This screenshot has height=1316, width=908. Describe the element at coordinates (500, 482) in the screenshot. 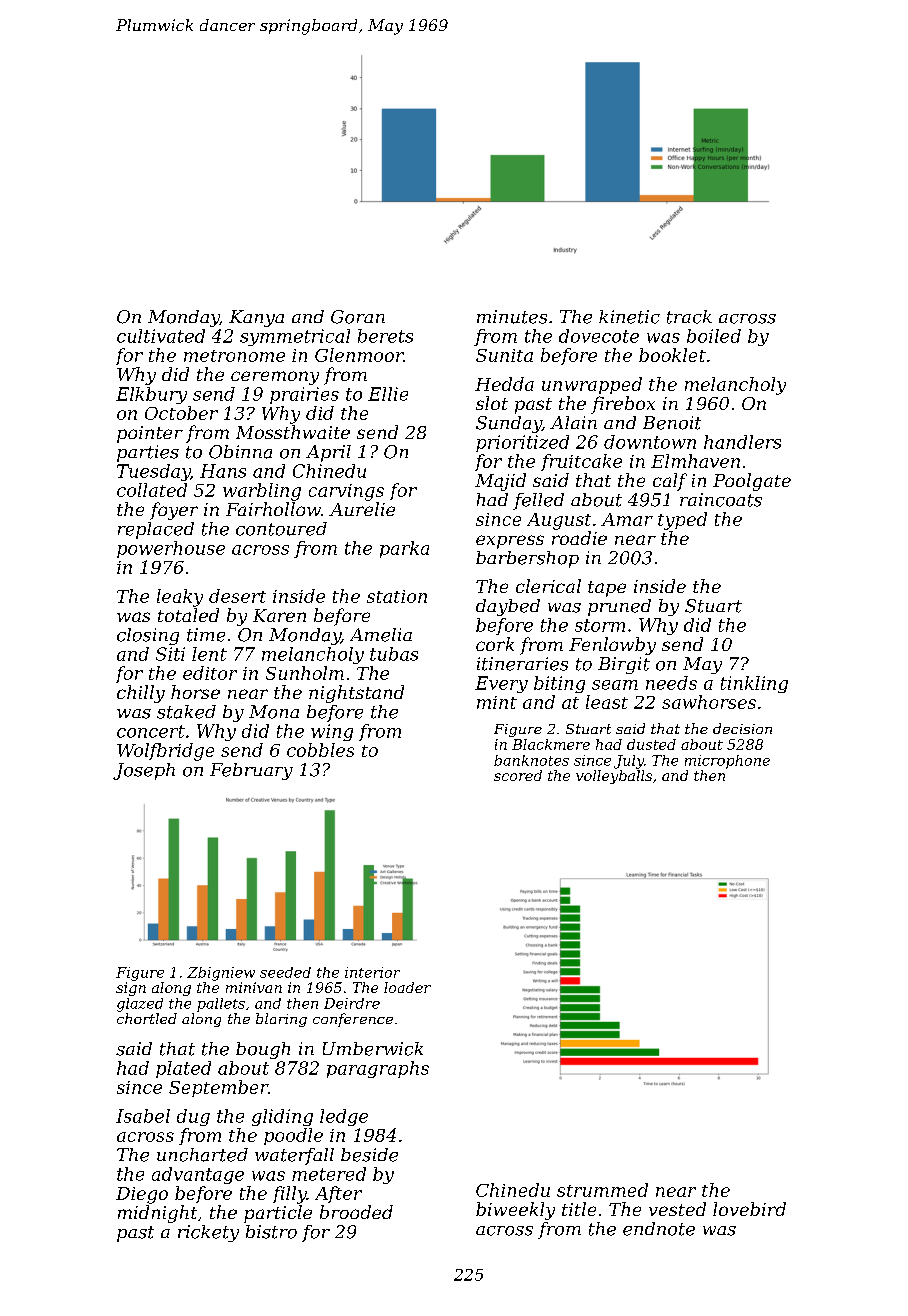

I see `Majid` at that location.
